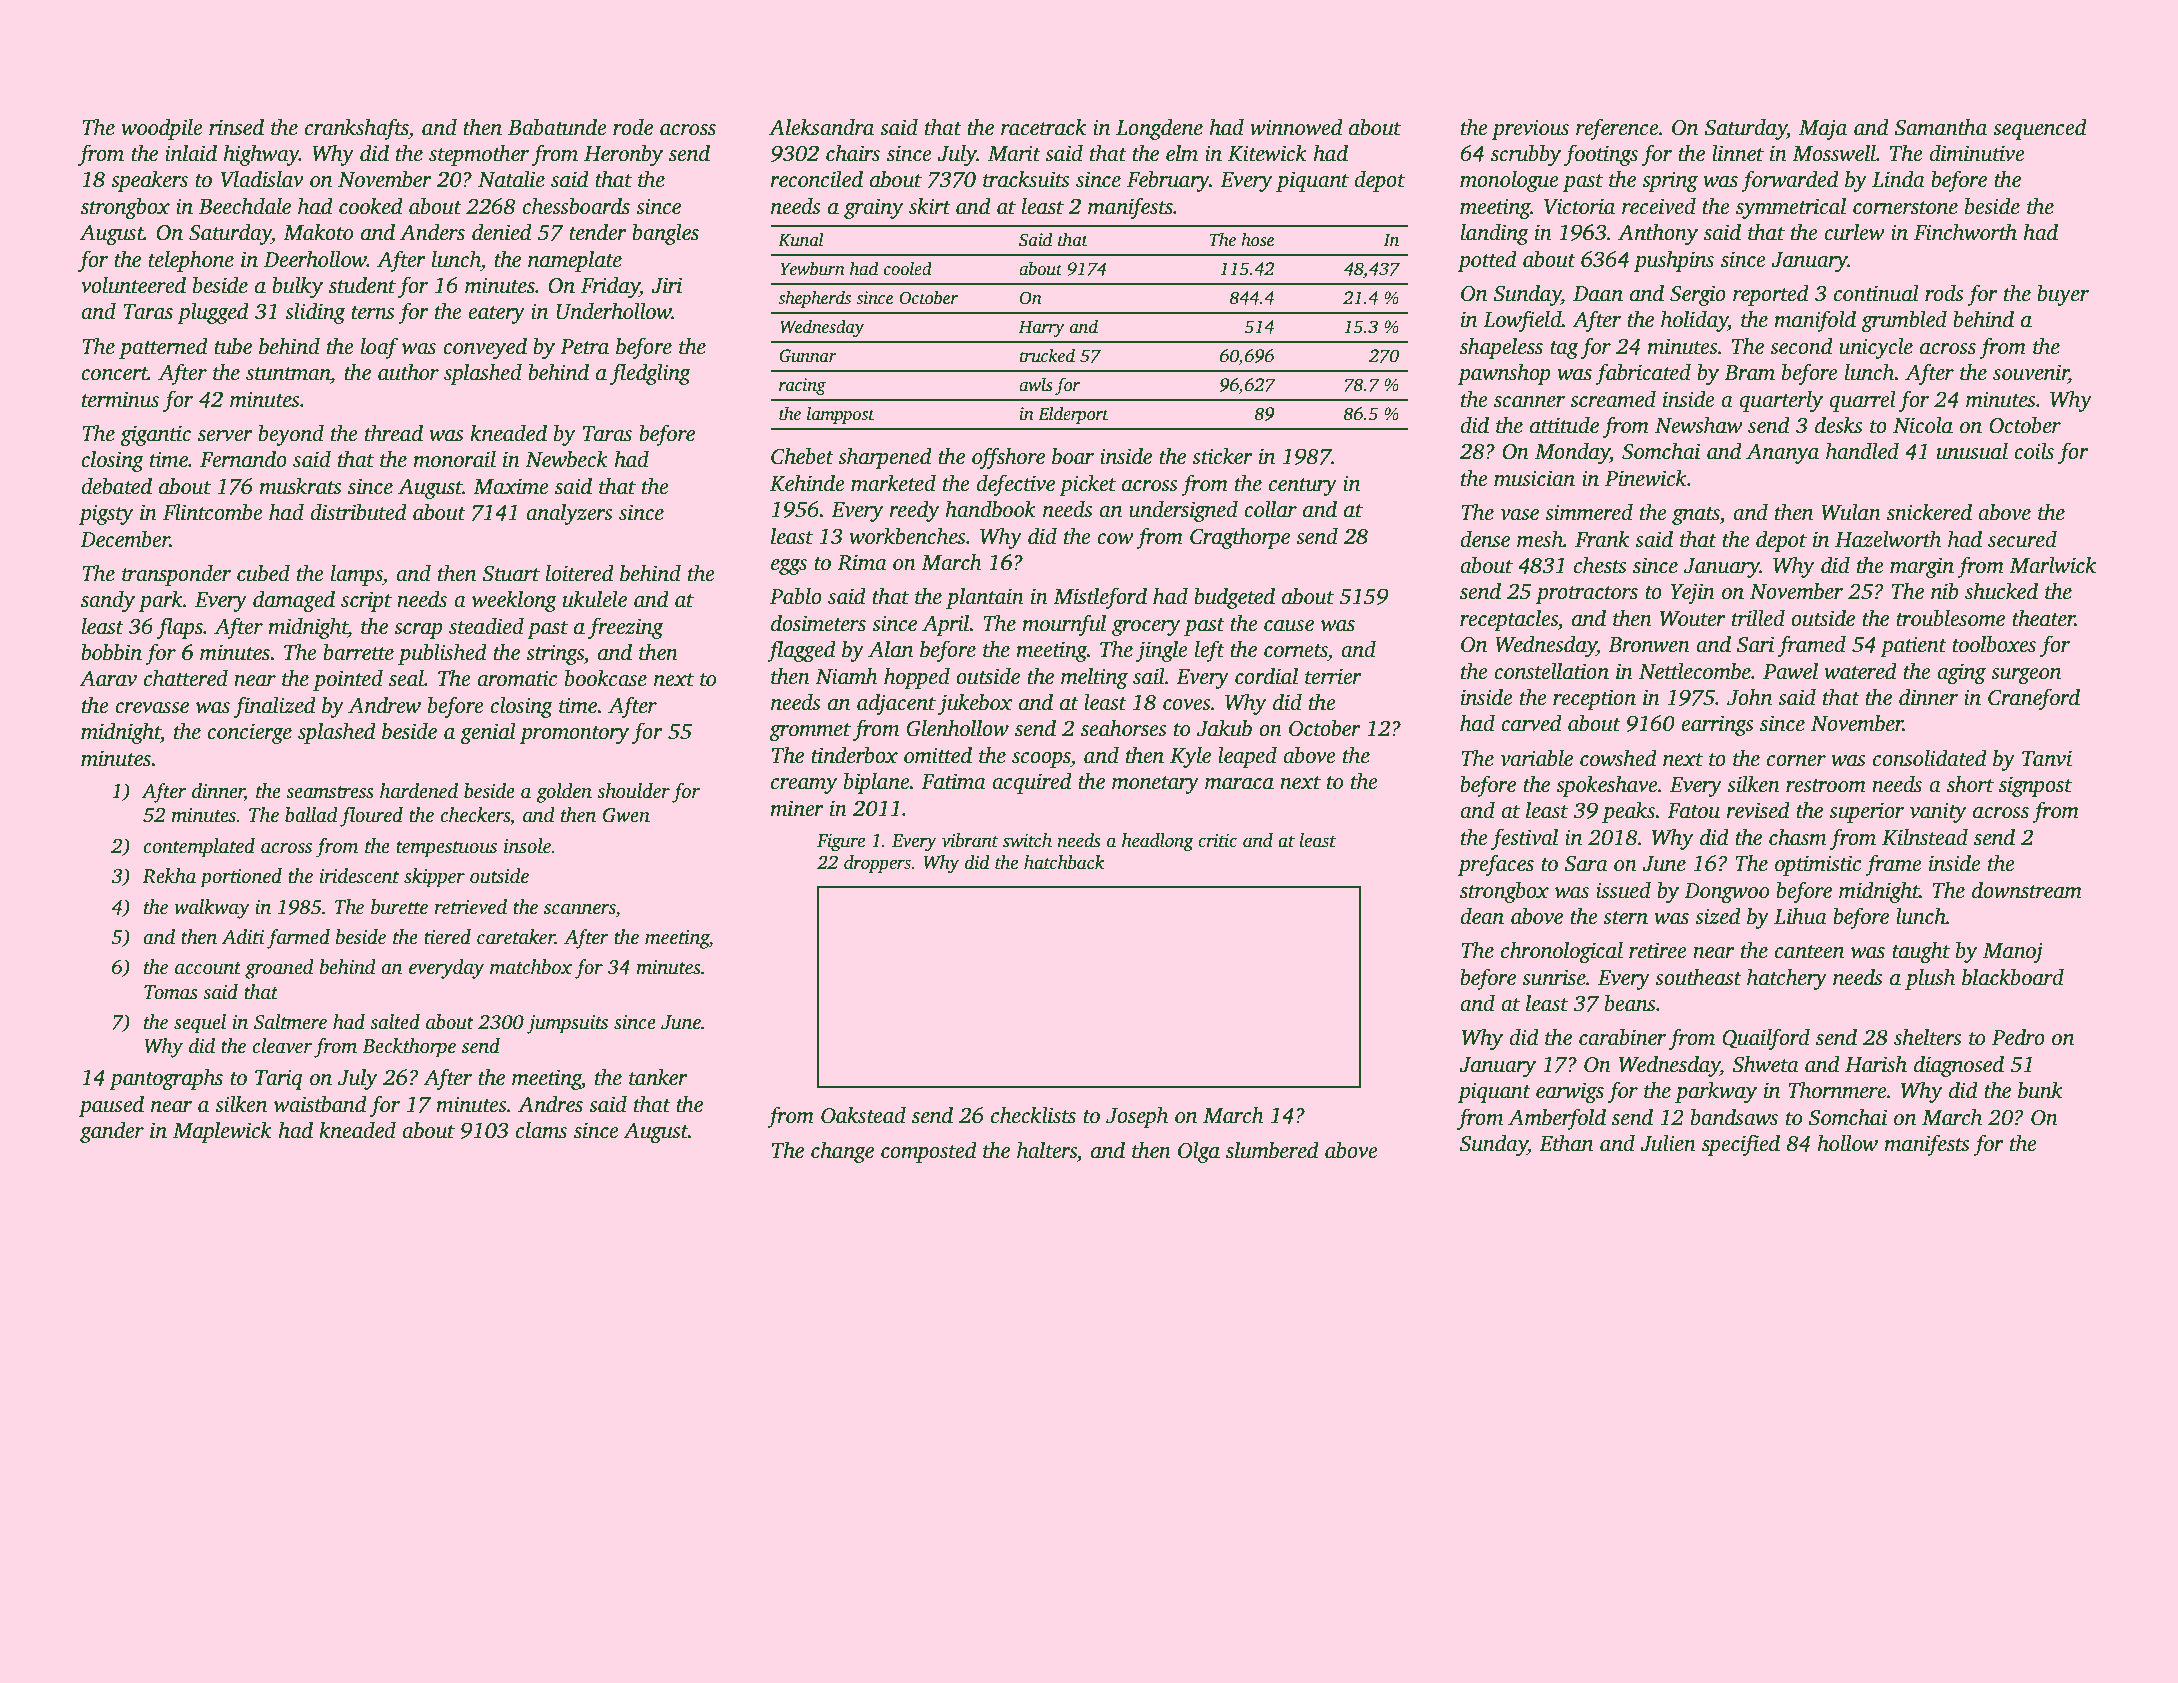  What do you see at coordinates (580, 573) in the screenshot?
I see `loitered` at bounding box center [580, 573].
